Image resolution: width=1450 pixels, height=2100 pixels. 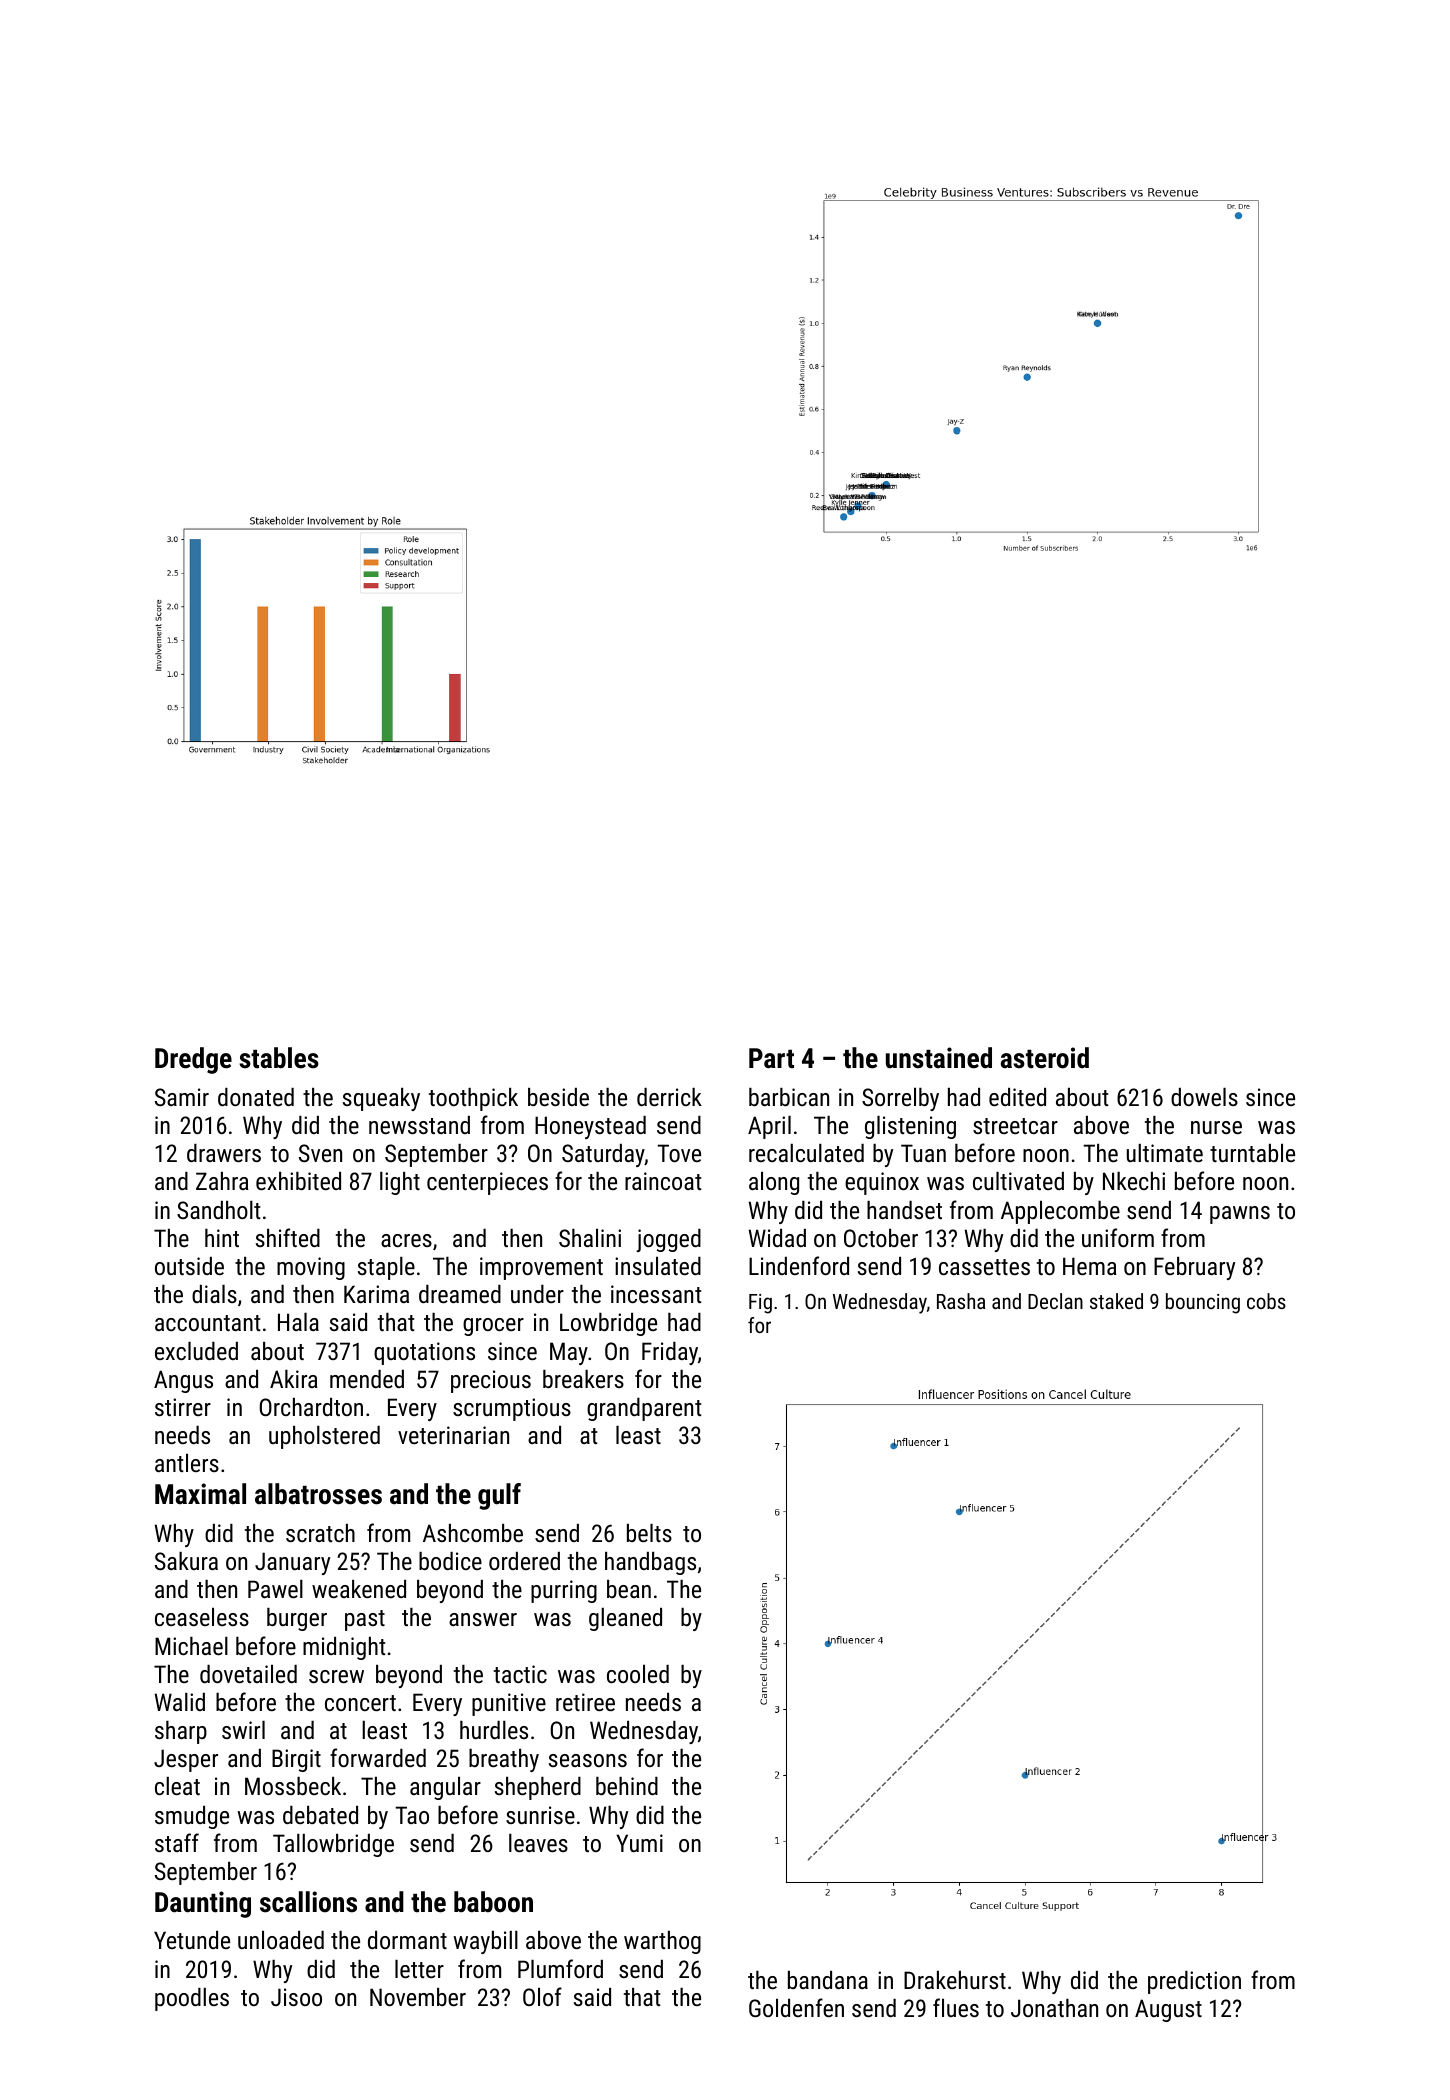 I want to click on Lindenford, so click(x=799, y=1265).
